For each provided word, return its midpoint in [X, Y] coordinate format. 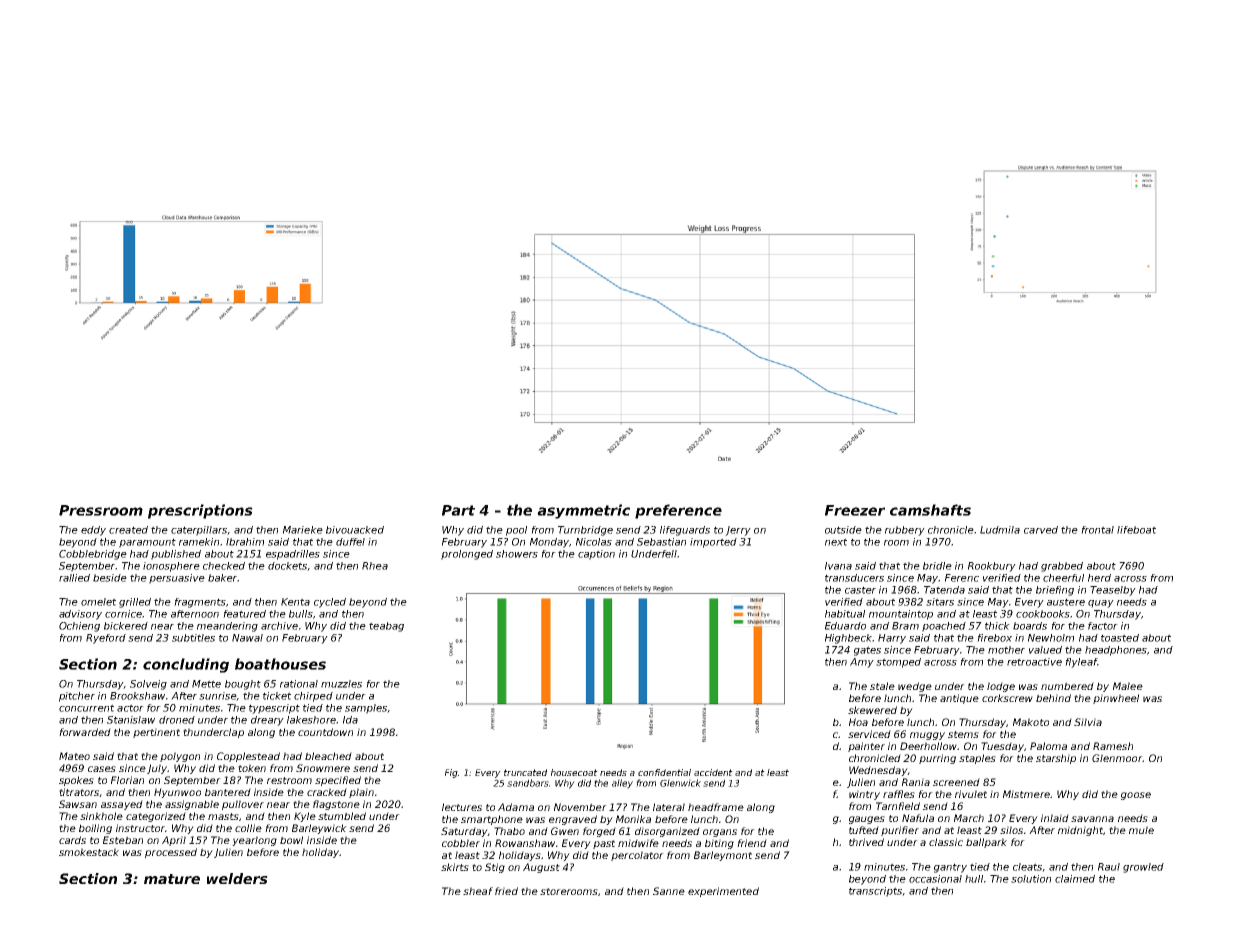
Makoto [1031, 722]
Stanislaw [131, 720]
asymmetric [583, 511]
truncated [525, 772]
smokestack [89, 852]
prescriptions [200, 511]
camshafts [930, 510]
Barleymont [723, 856]
